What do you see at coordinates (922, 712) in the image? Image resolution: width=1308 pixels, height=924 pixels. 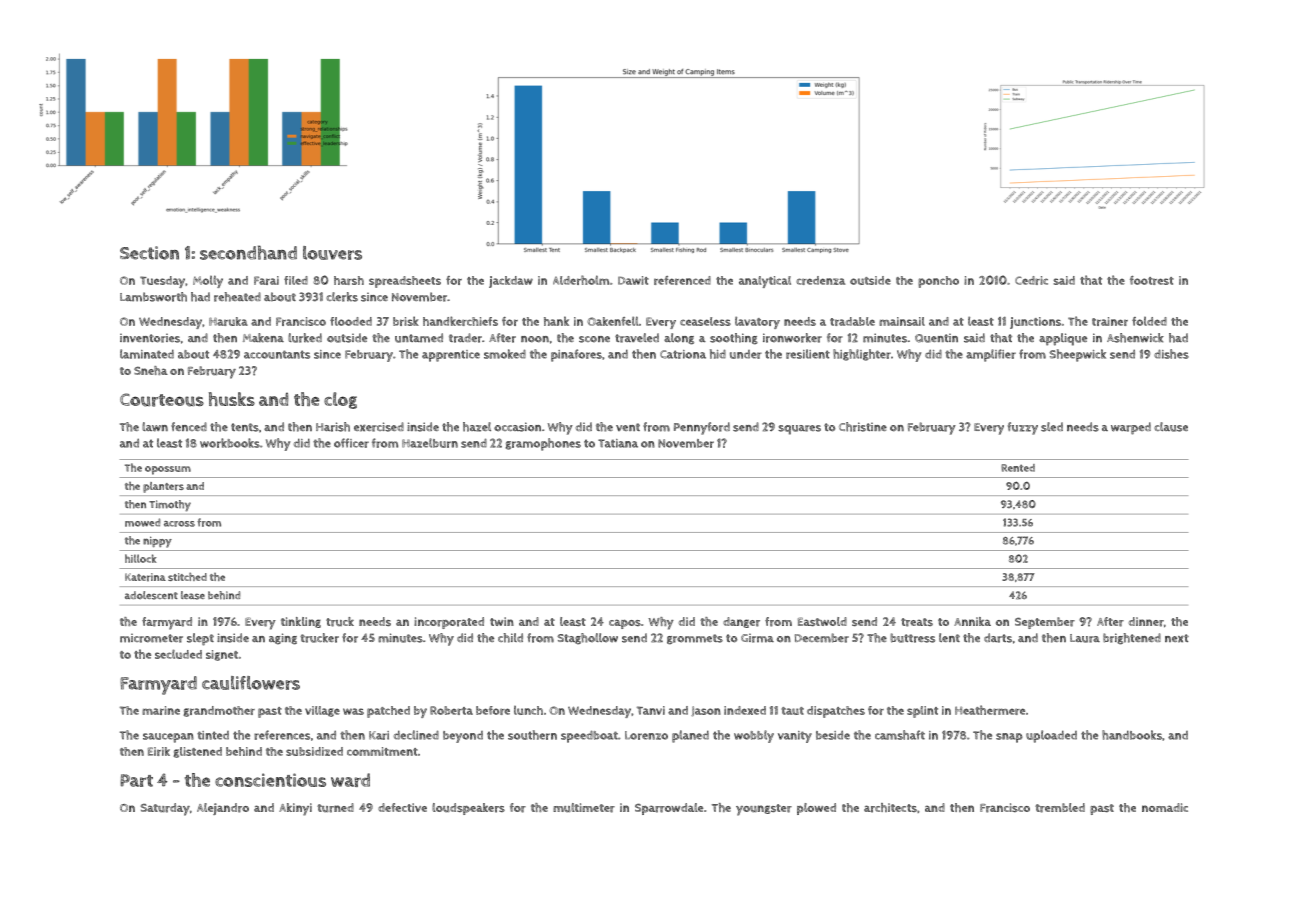 I see `splint` at bounding box center [922, 712].
